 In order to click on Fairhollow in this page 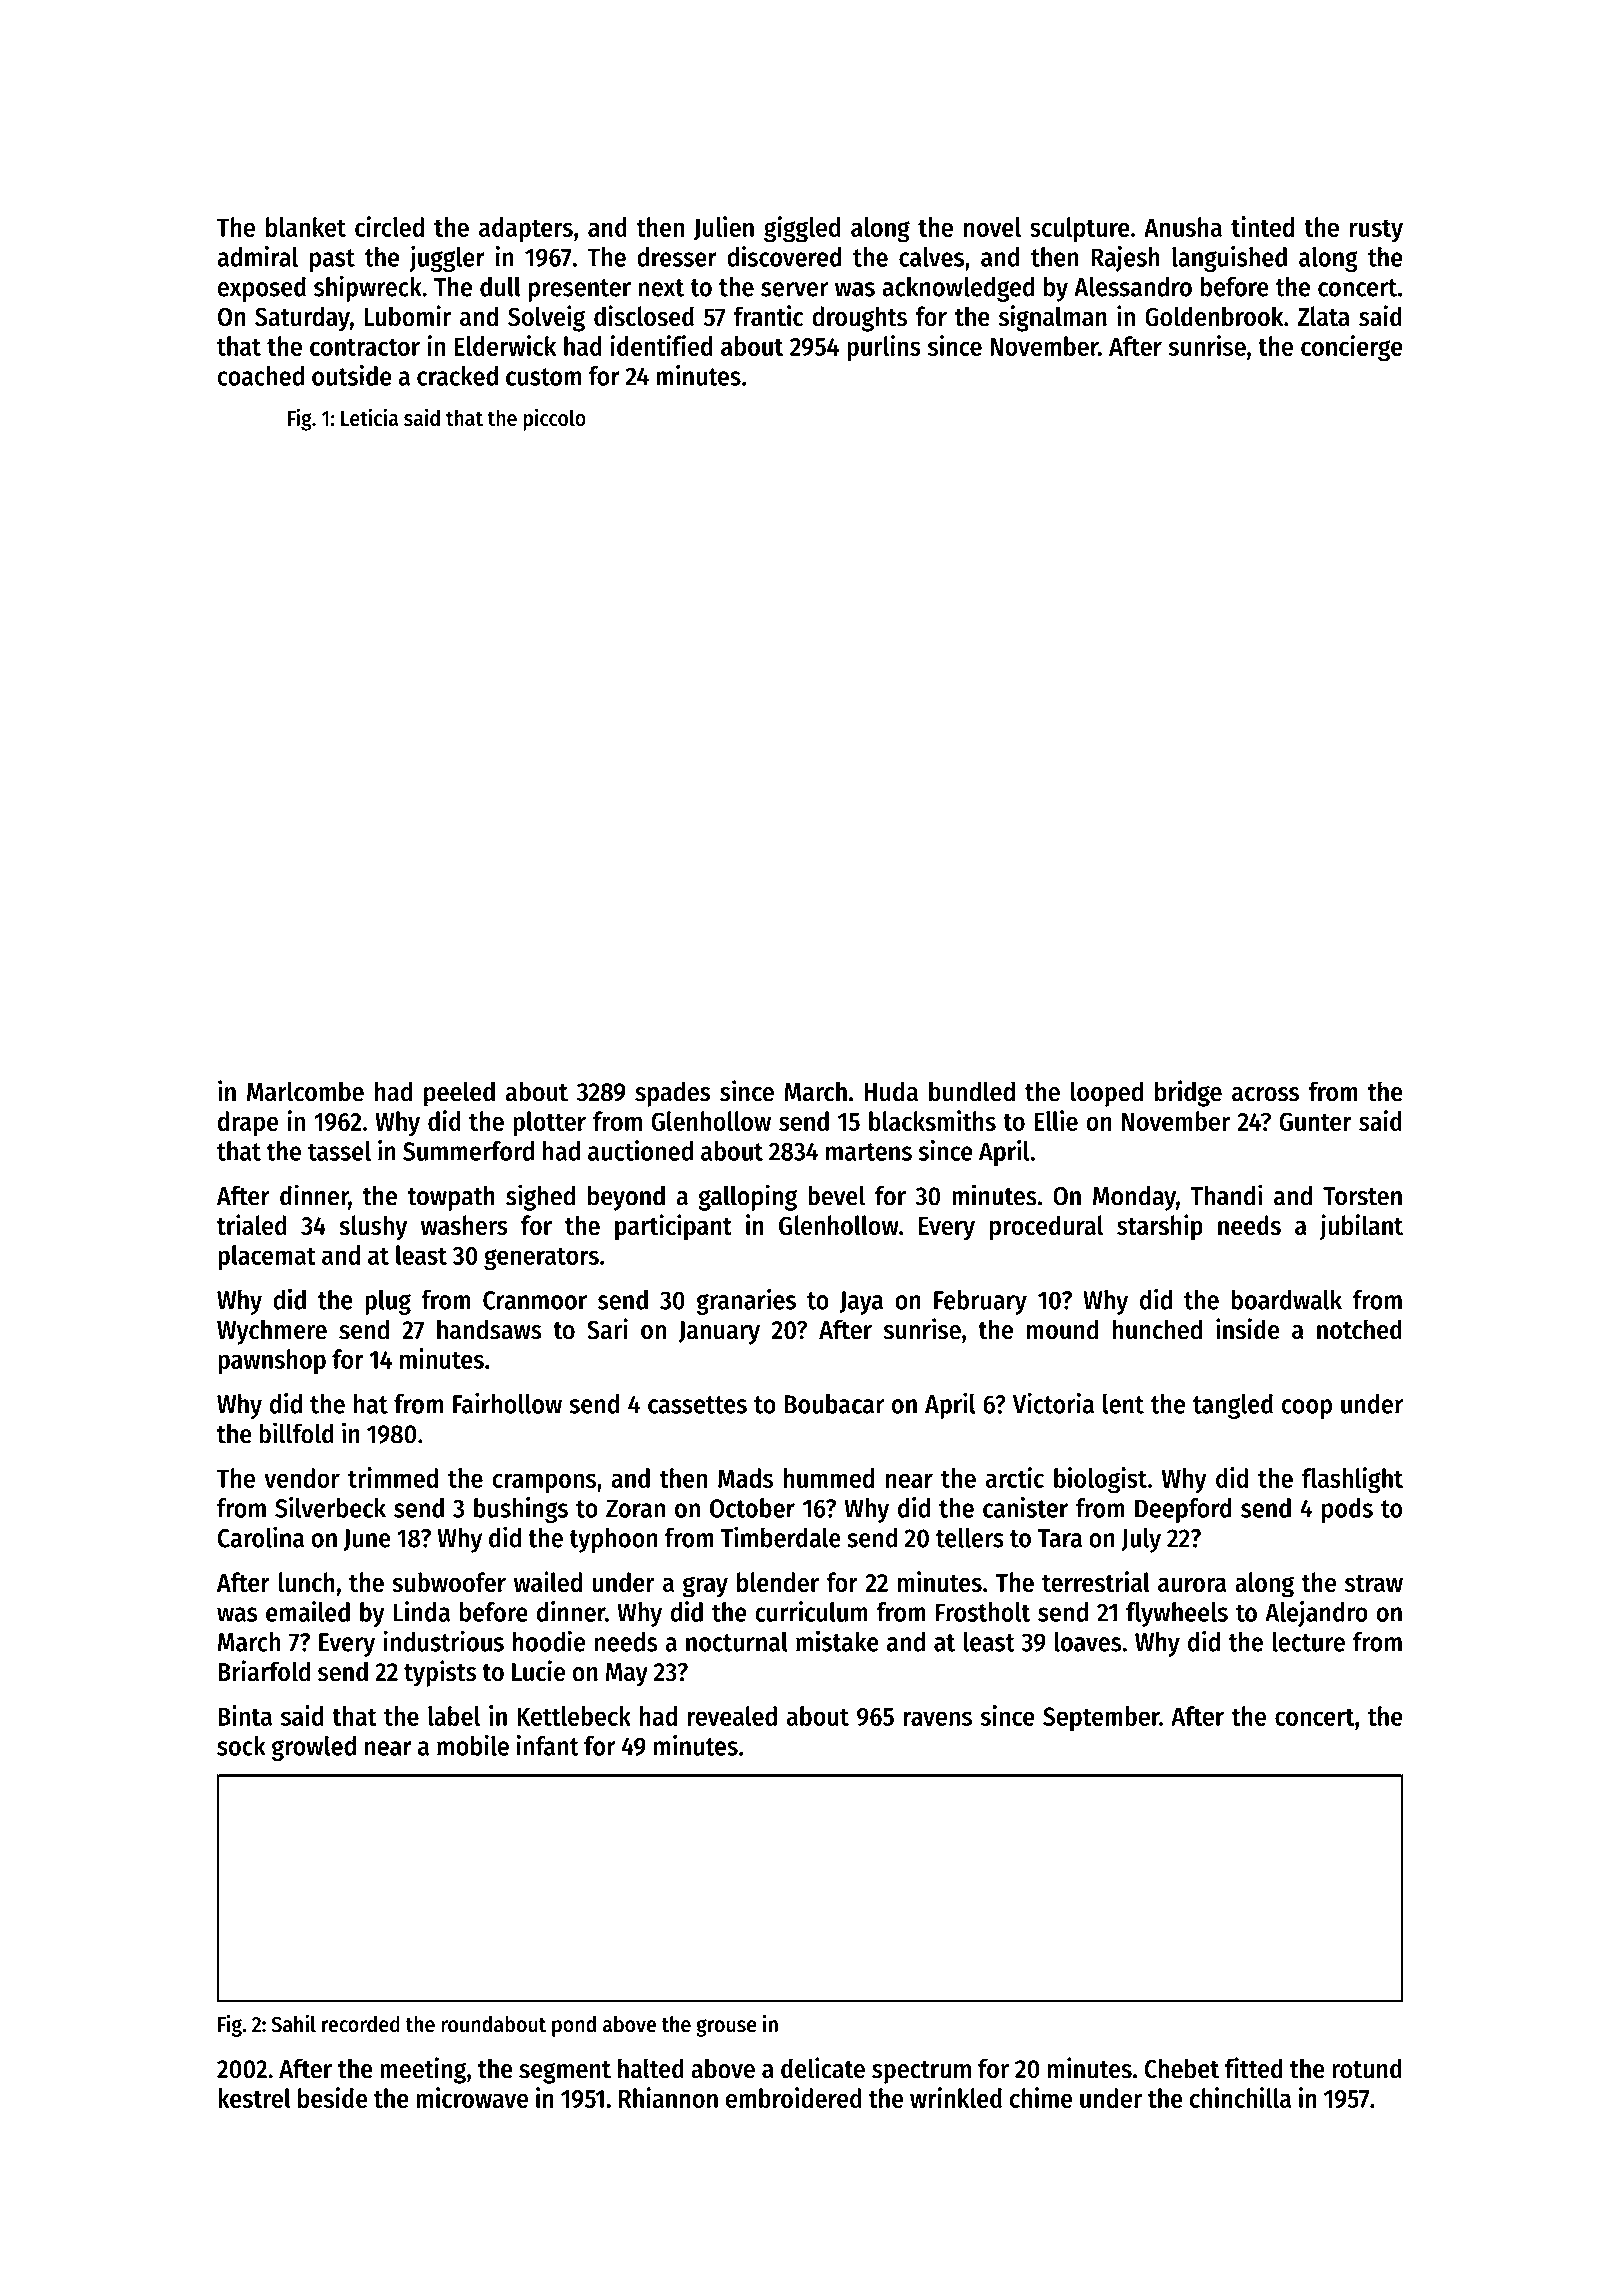, I will do `click(507, 1403)`.
